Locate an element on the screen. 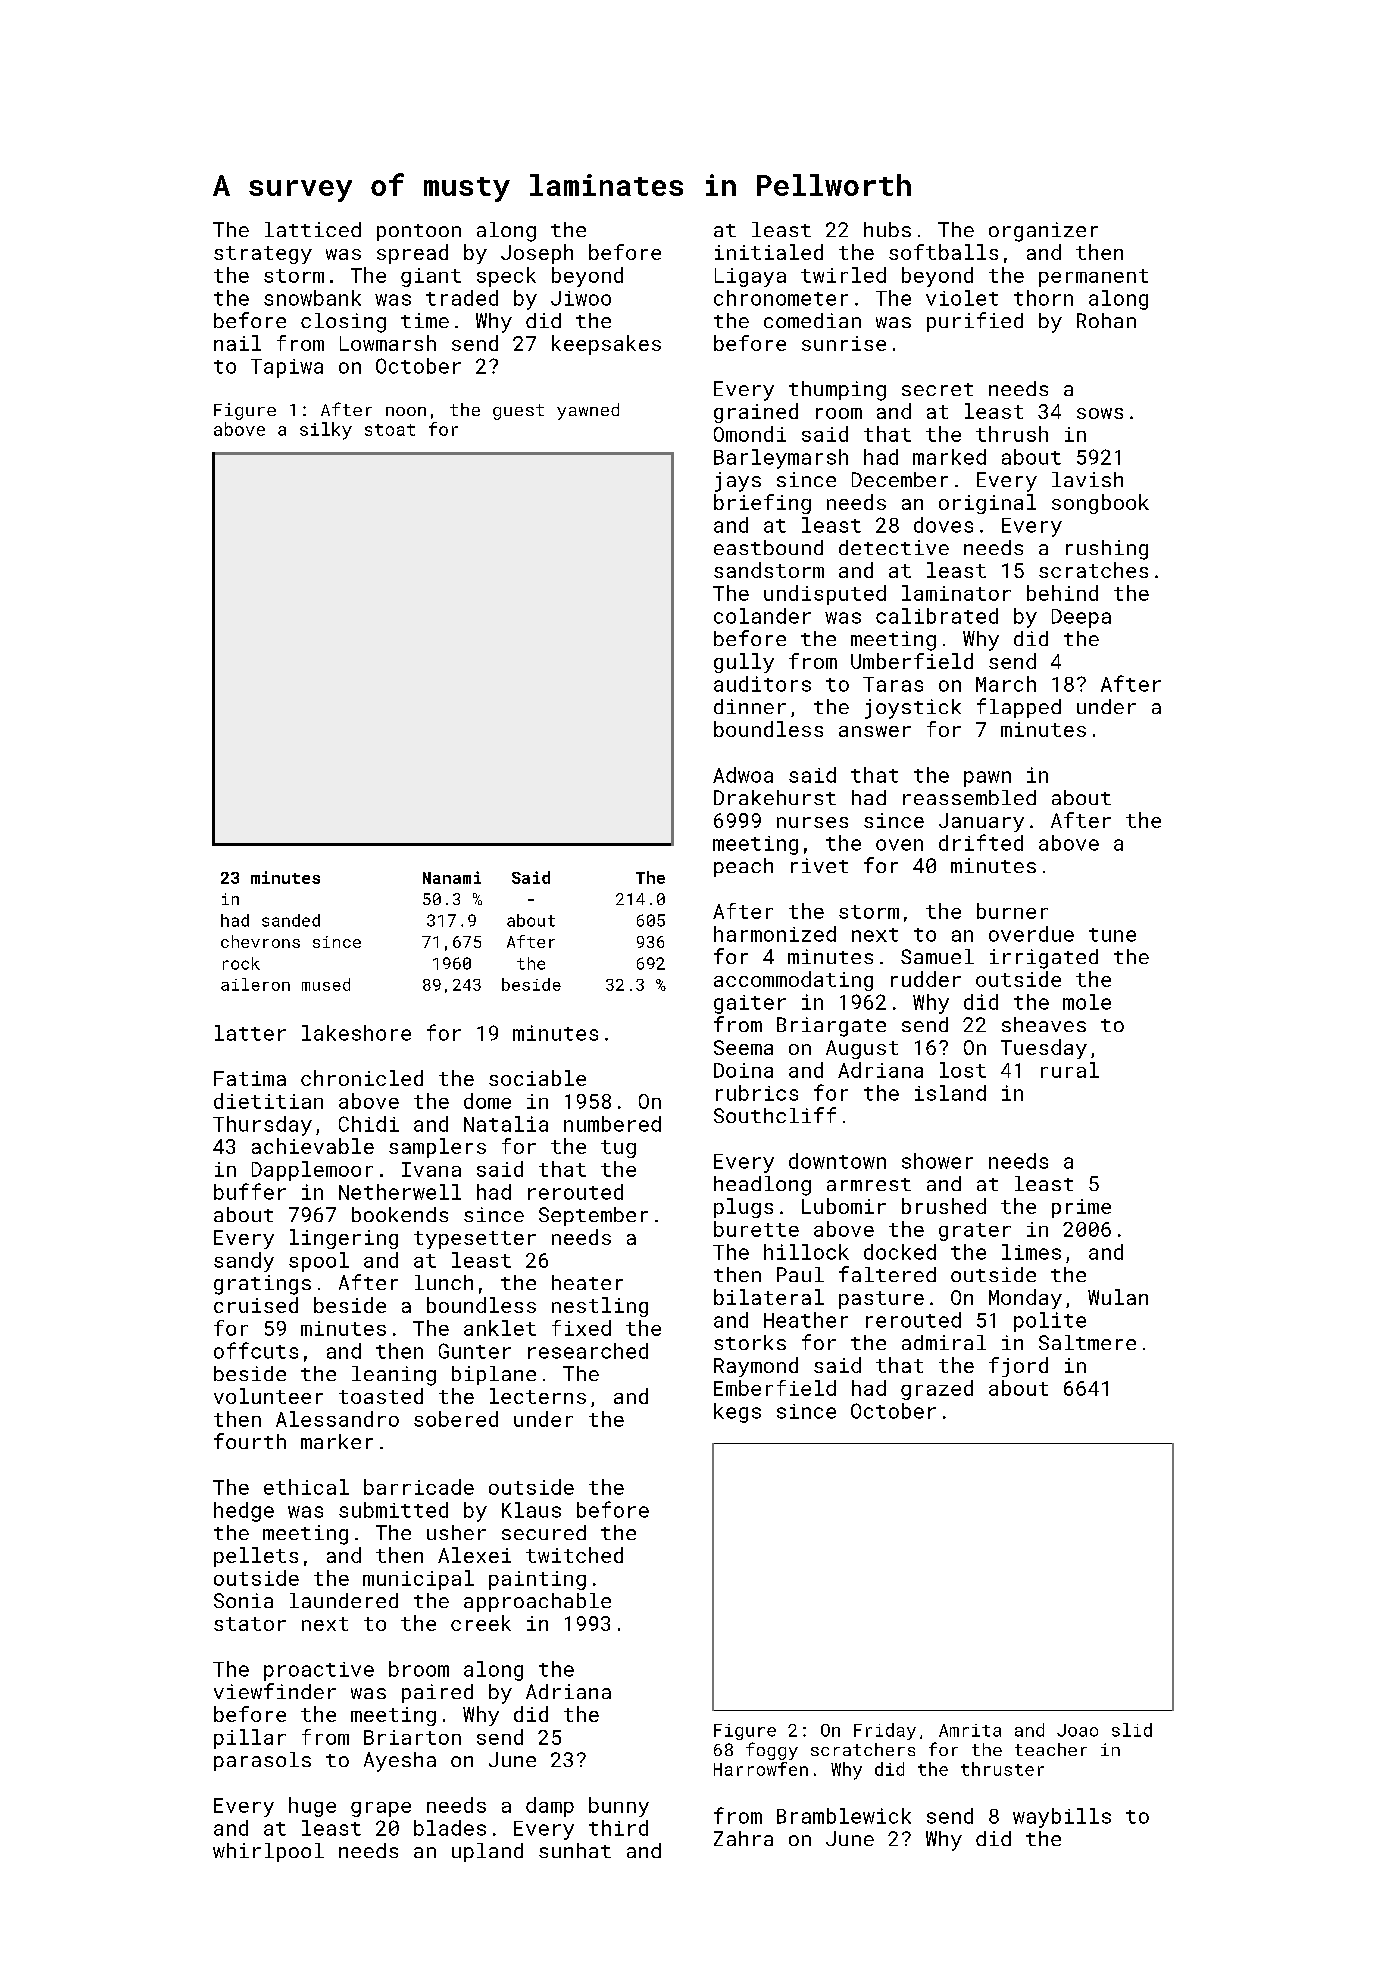  answer is located at coordinates (875, 731).
